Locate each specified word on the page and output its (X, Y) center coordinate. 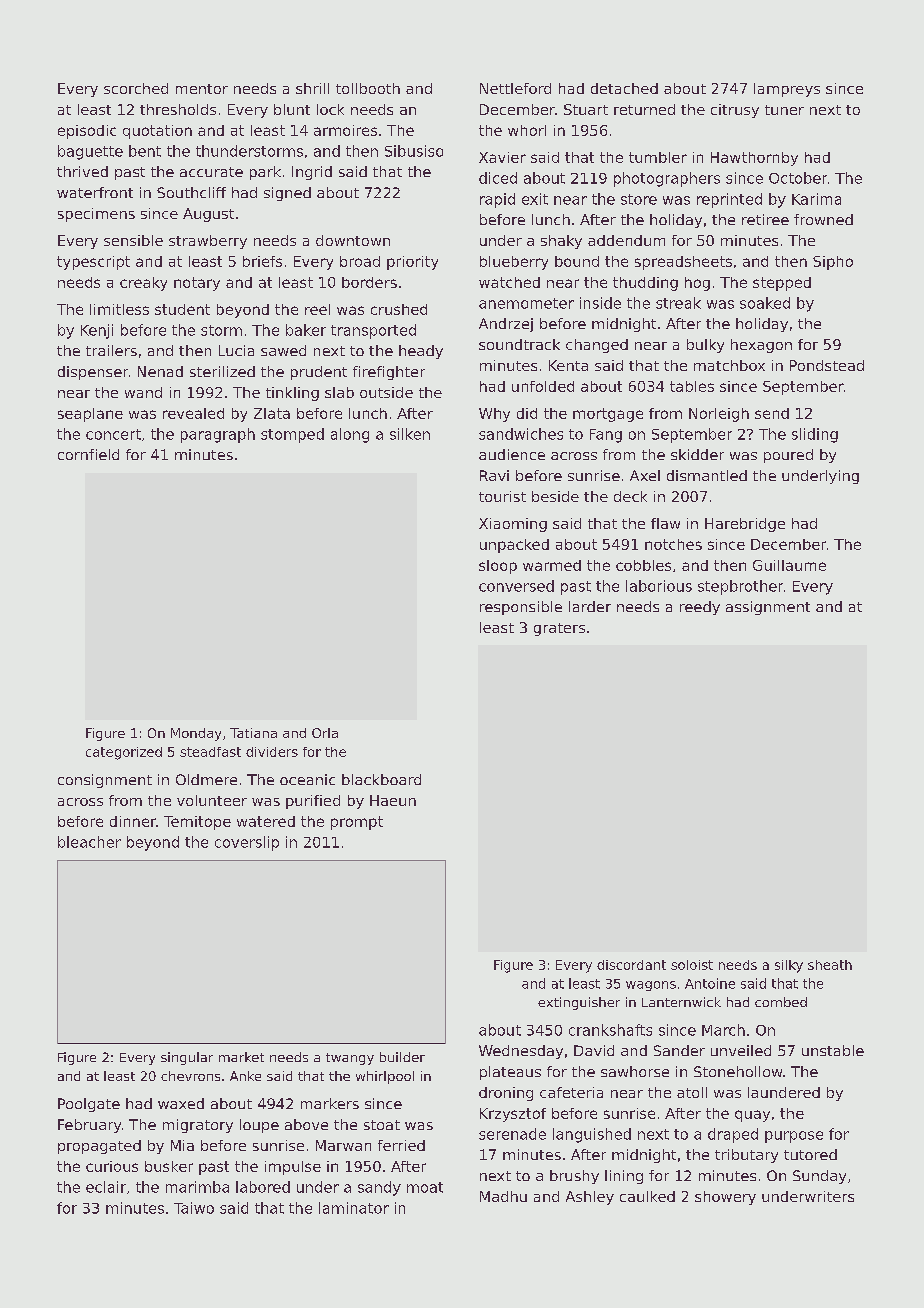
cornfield (88, 454)
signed (287, 194)
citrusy (735, 111)
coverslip (247, 843)
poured (788, 456)
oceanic (307, 779)
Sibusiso (414, 151)
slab (339, 392)
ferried (401, 1145)
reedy (700, 608)
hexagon (761, 346)
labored (263, 1187)
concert (113, 434)
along (350, 435)
